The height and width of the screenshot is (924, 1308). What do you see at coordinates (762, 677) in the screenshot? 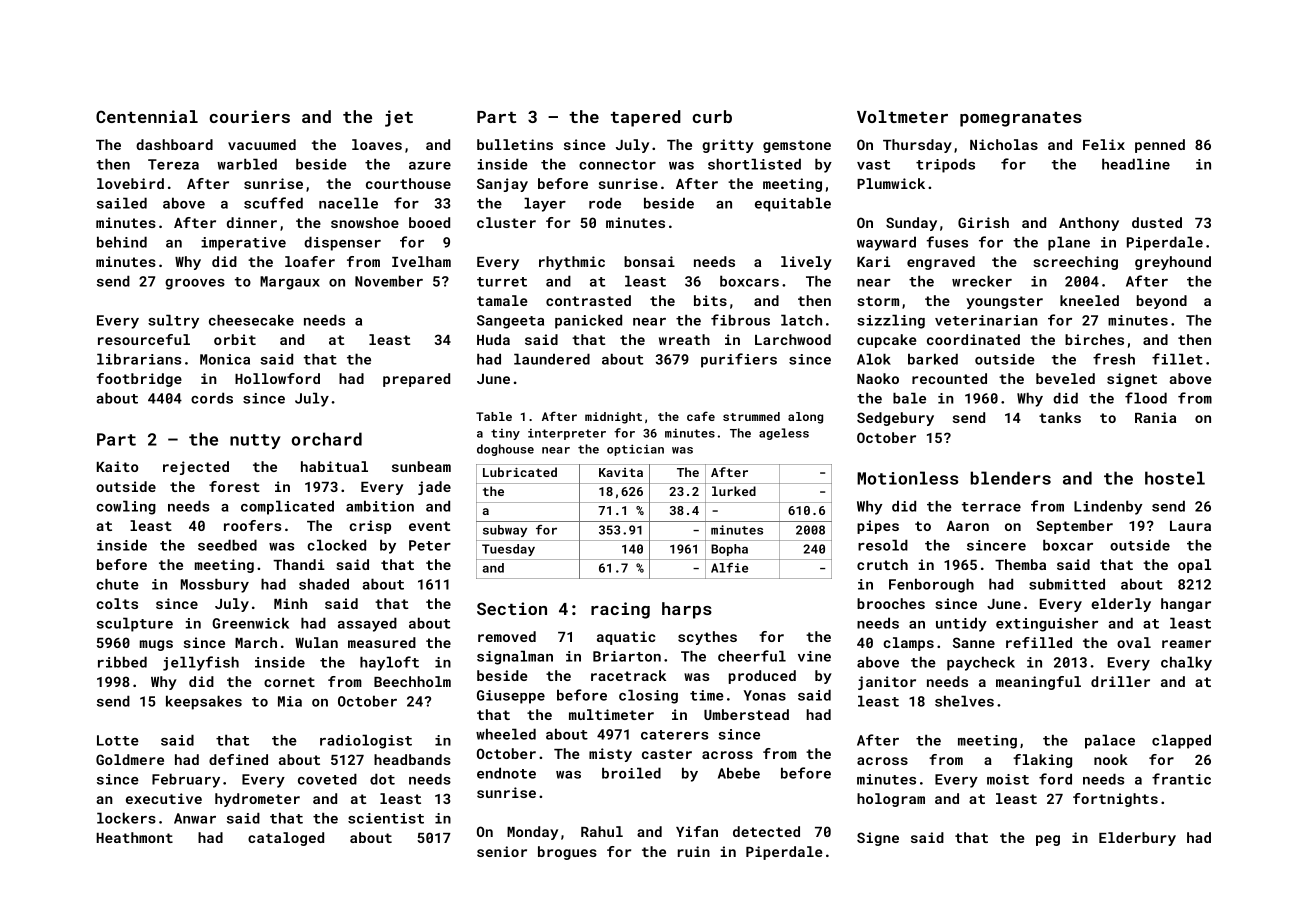
I see `produced` at bounding box center [762, 677].
